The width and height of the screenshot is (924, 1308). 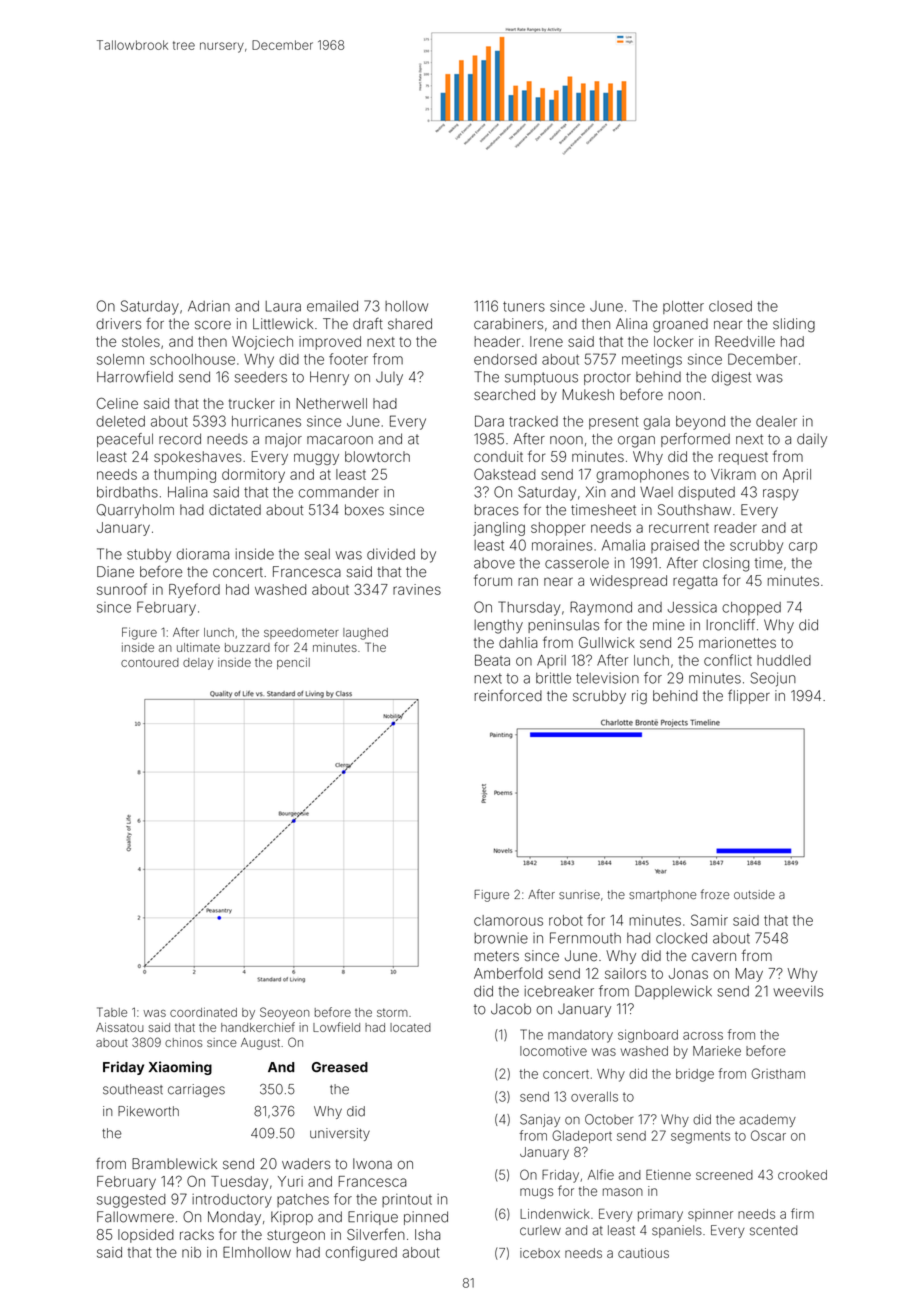 I want to click on tuners, so click(x=524, y=306).
